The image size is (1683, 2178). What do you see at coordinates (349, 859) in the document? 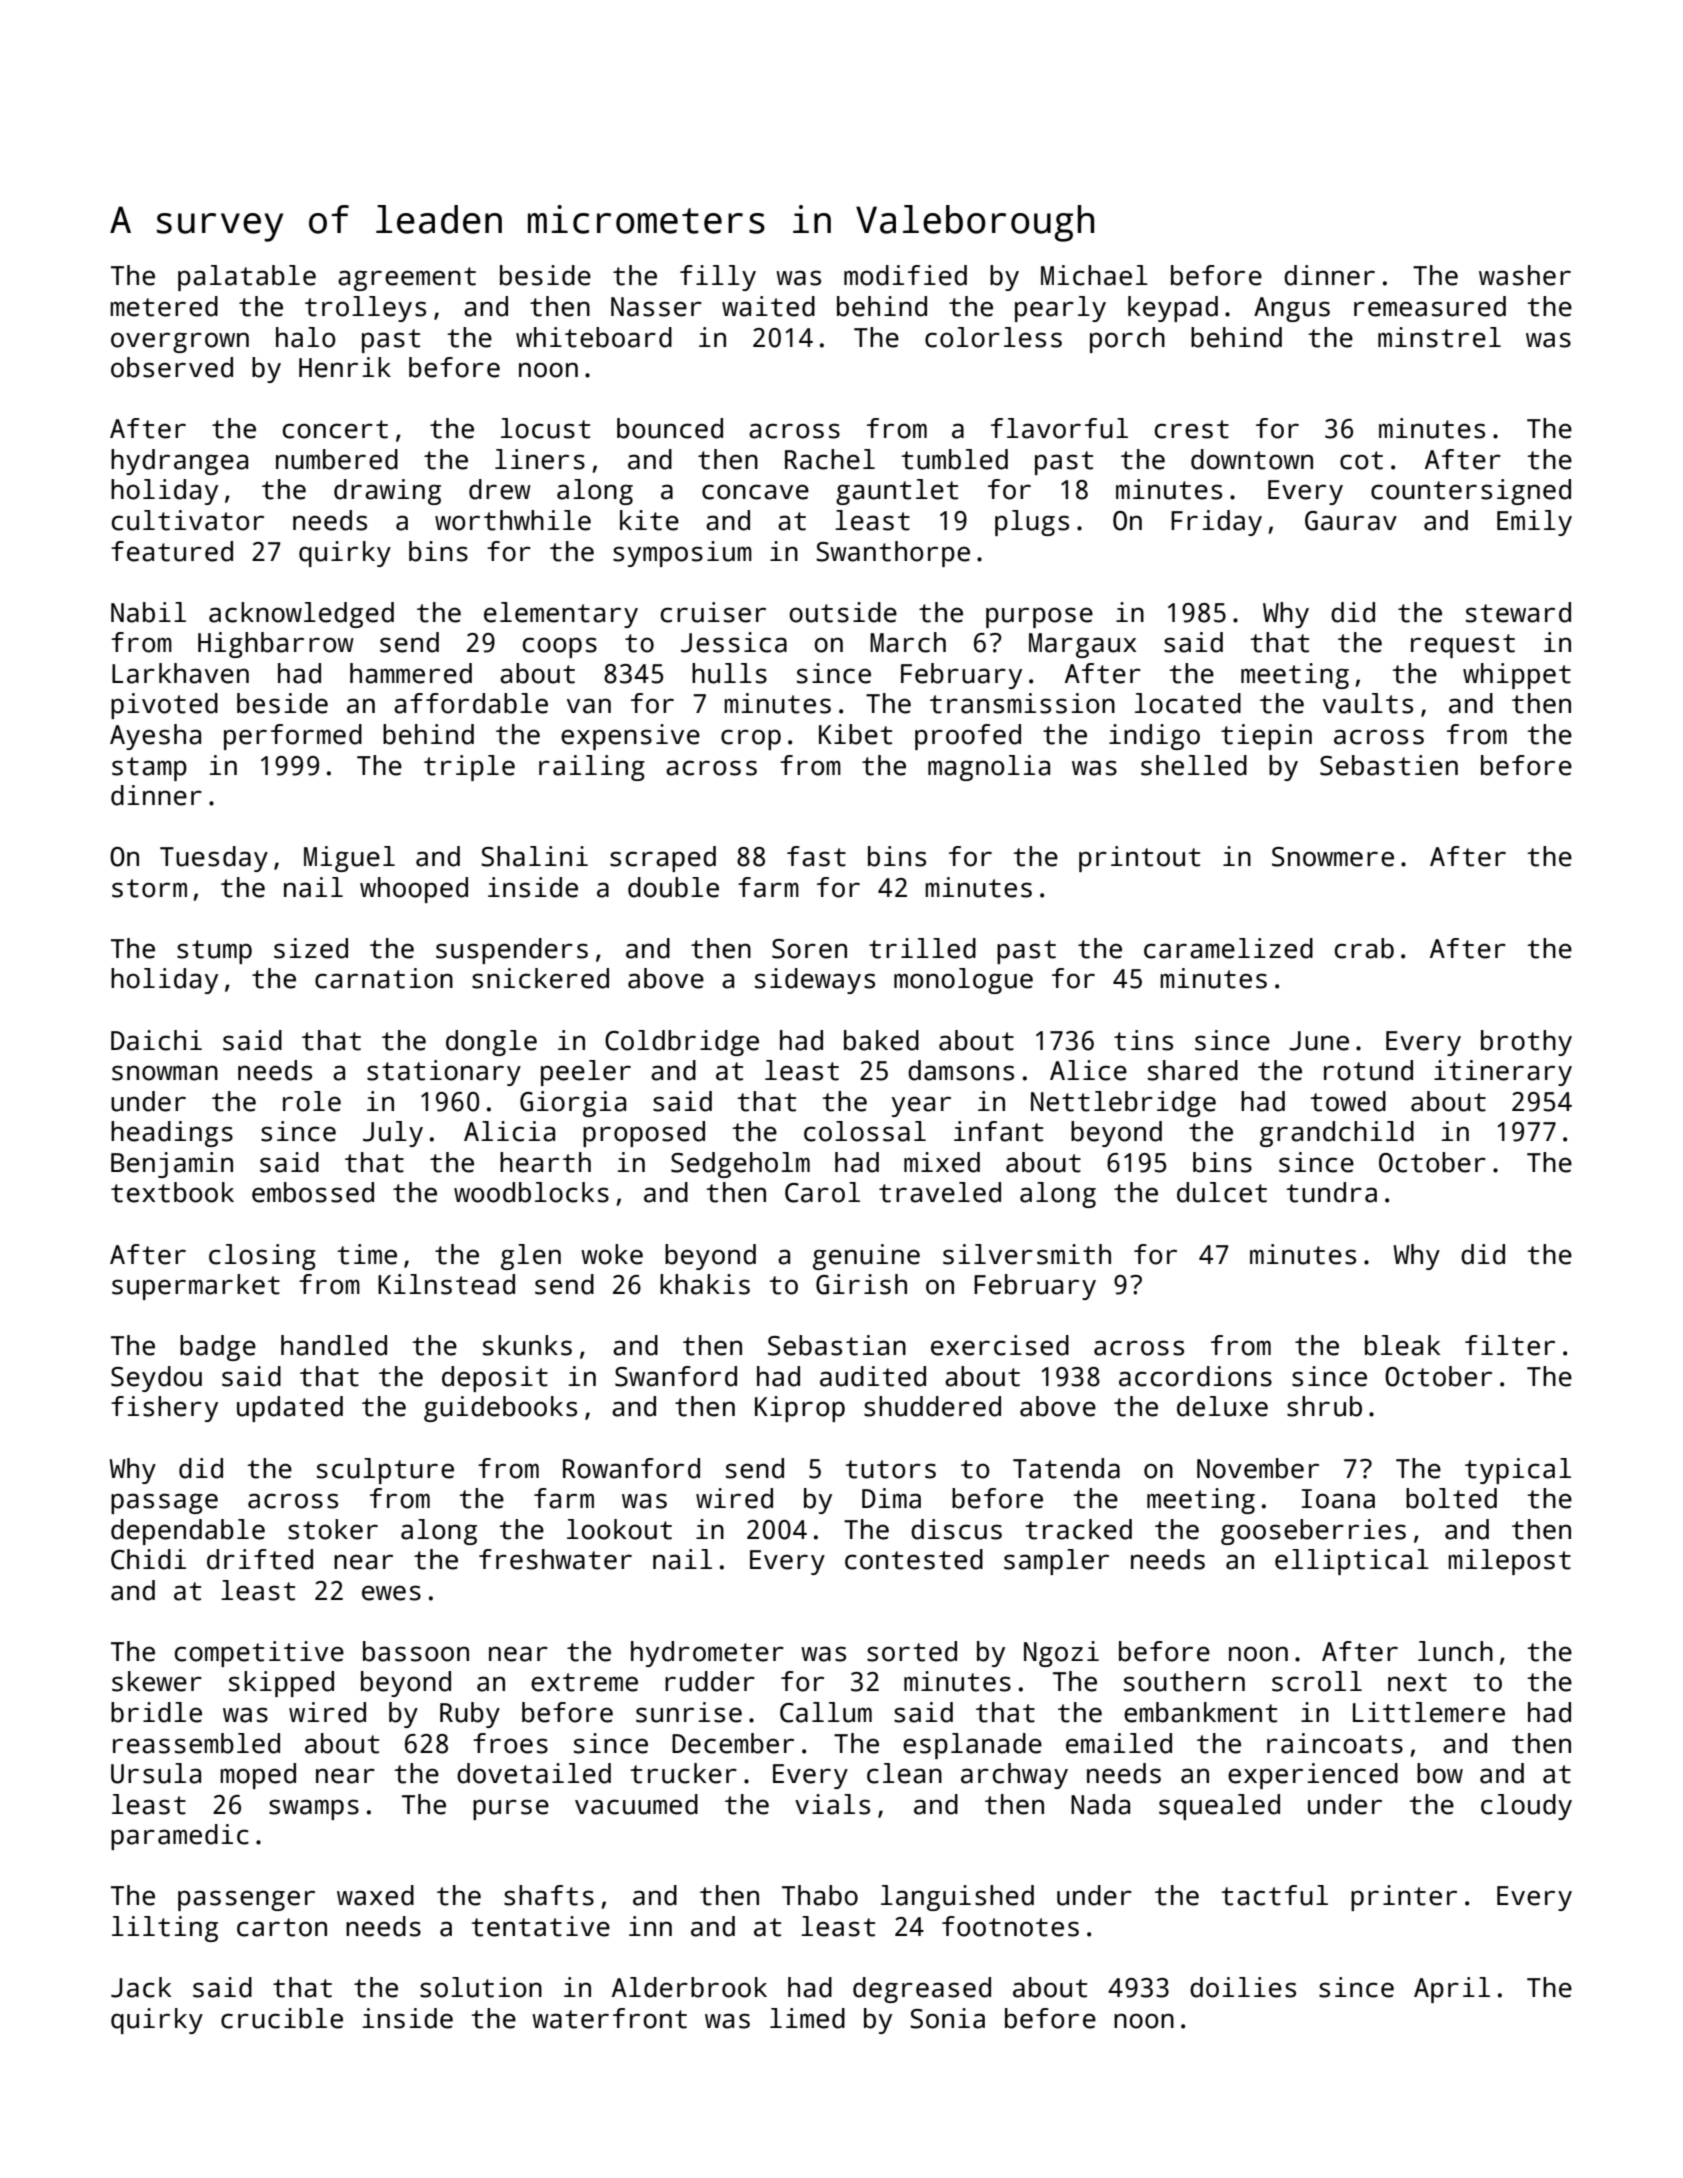
I see `Miguel` at bounding box center [349, 859].
